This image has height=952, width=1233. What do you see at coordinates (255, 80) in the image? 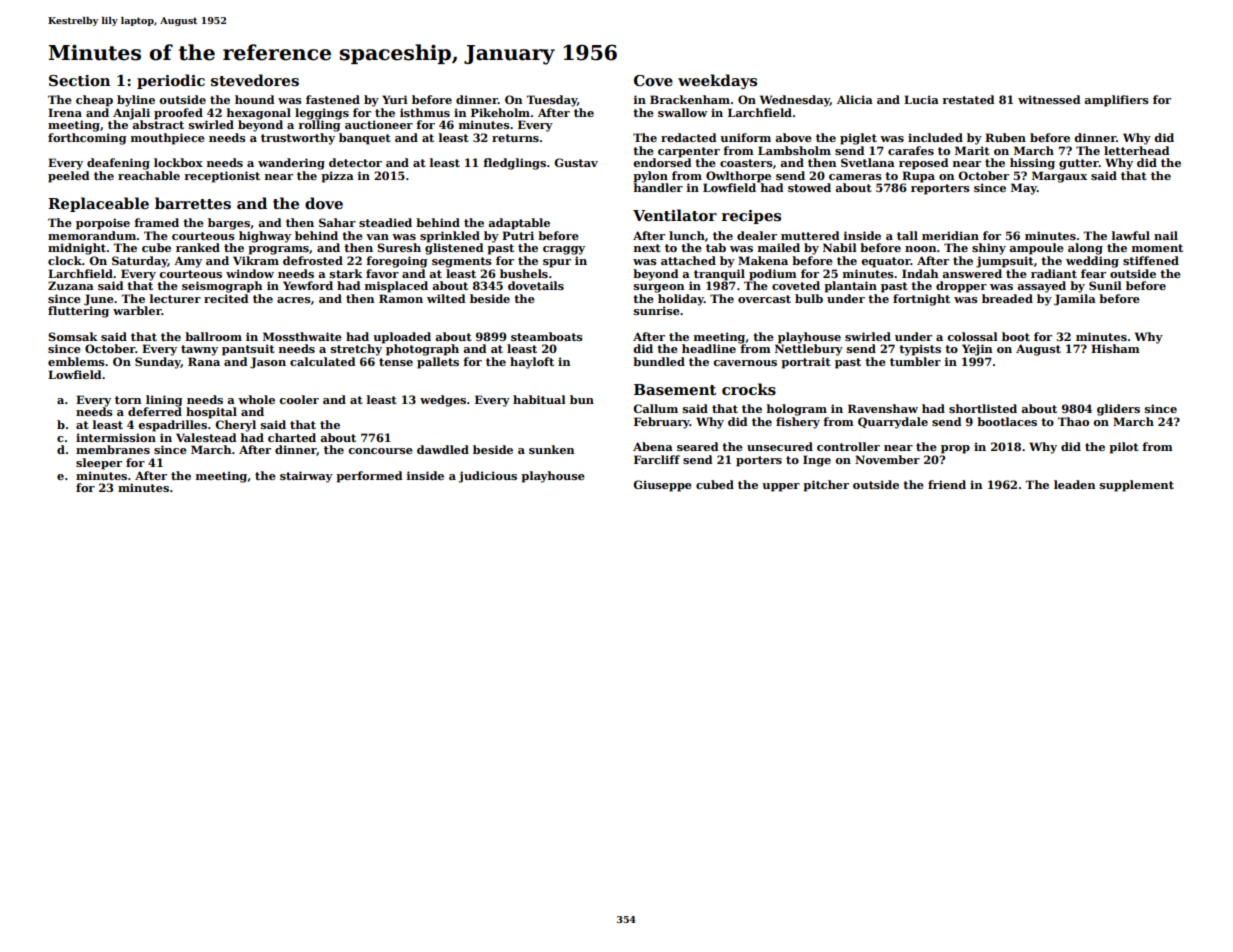
I see `stevedores` at bounding box center [255, 80].
